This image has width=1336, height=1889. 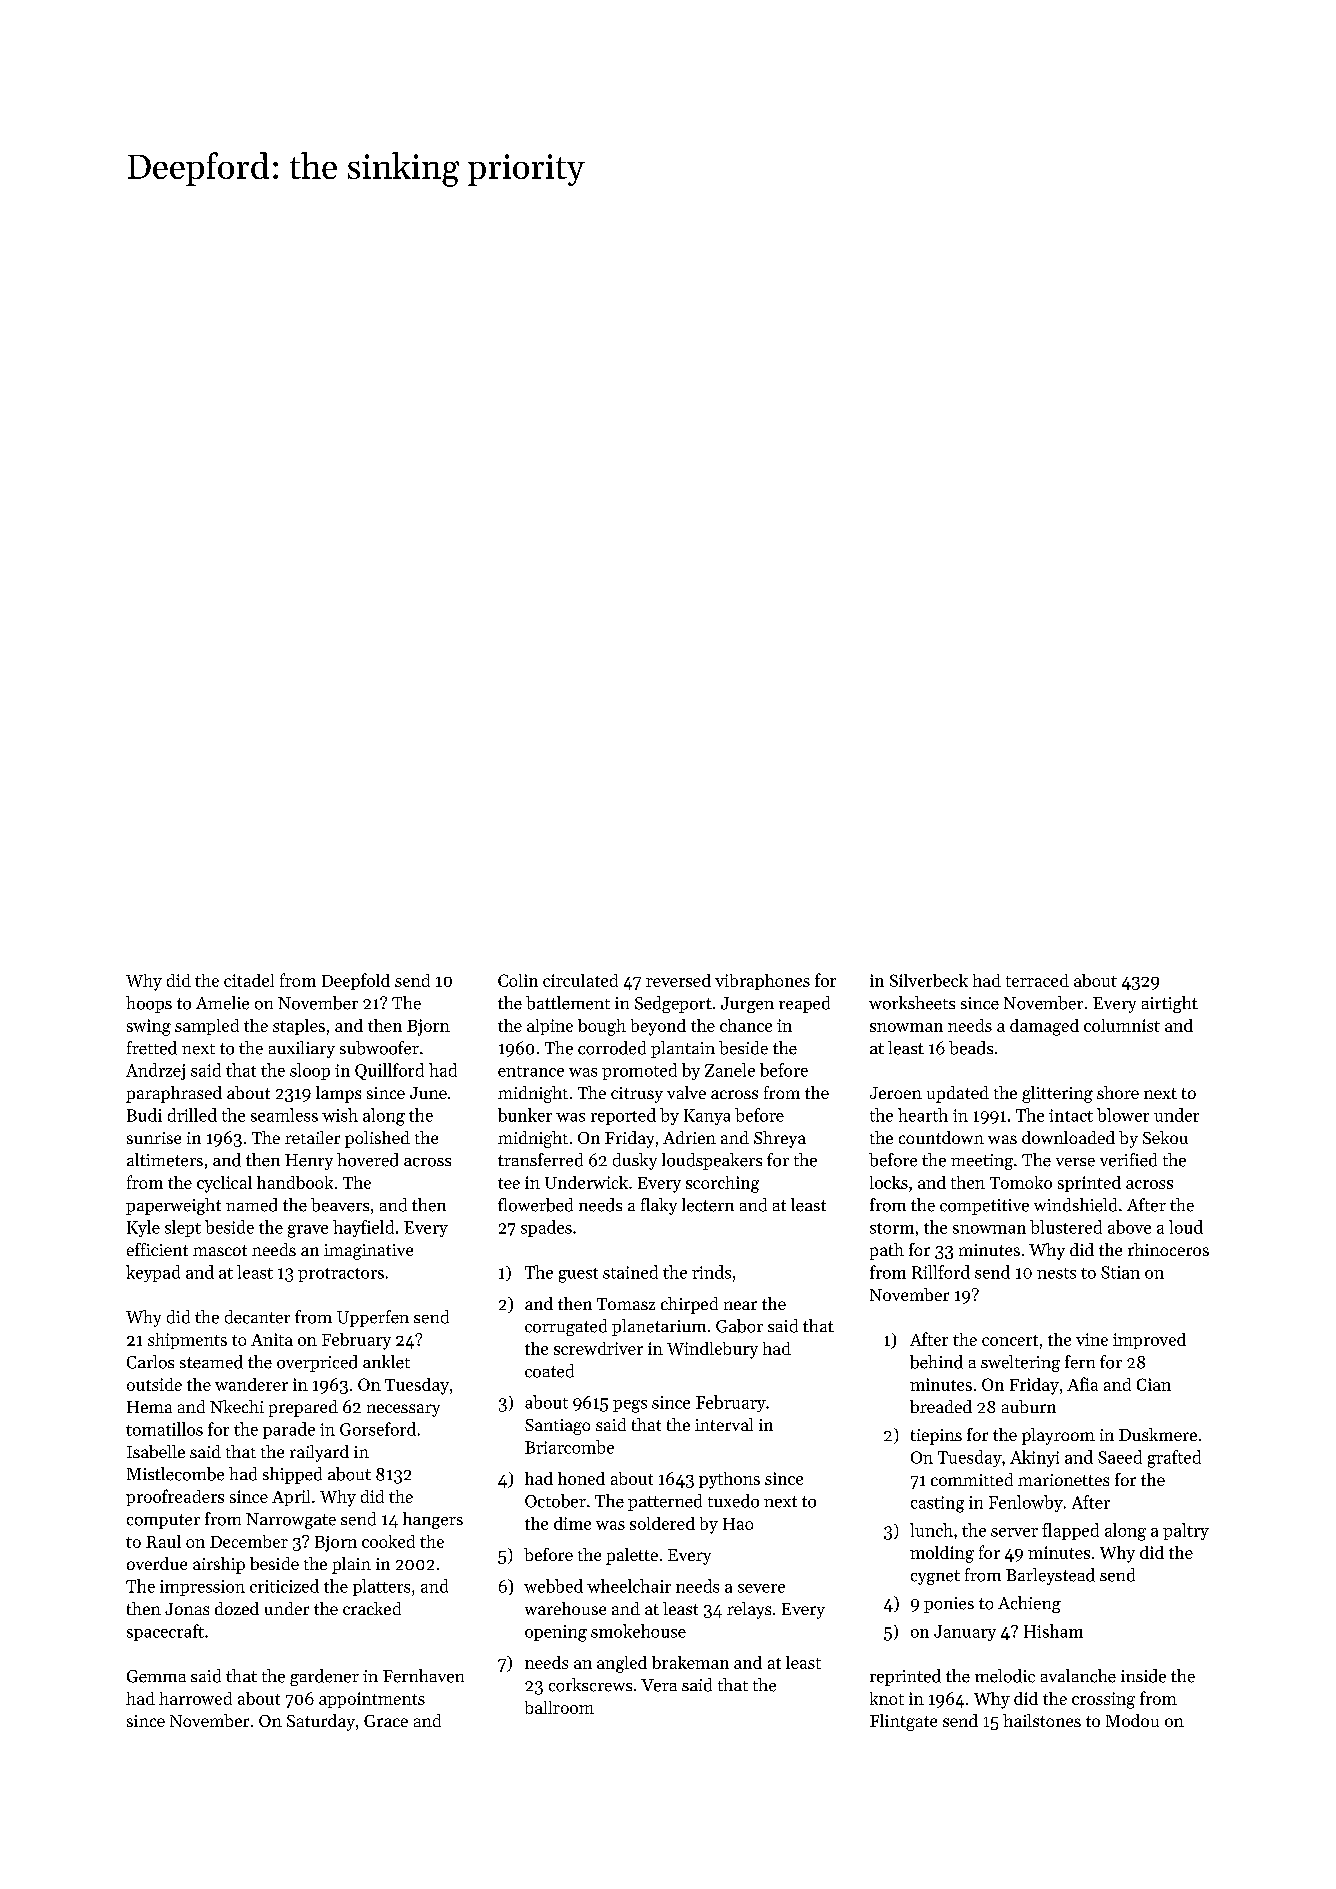 I want to click on Saturday, so click(x=321, y=1722).
